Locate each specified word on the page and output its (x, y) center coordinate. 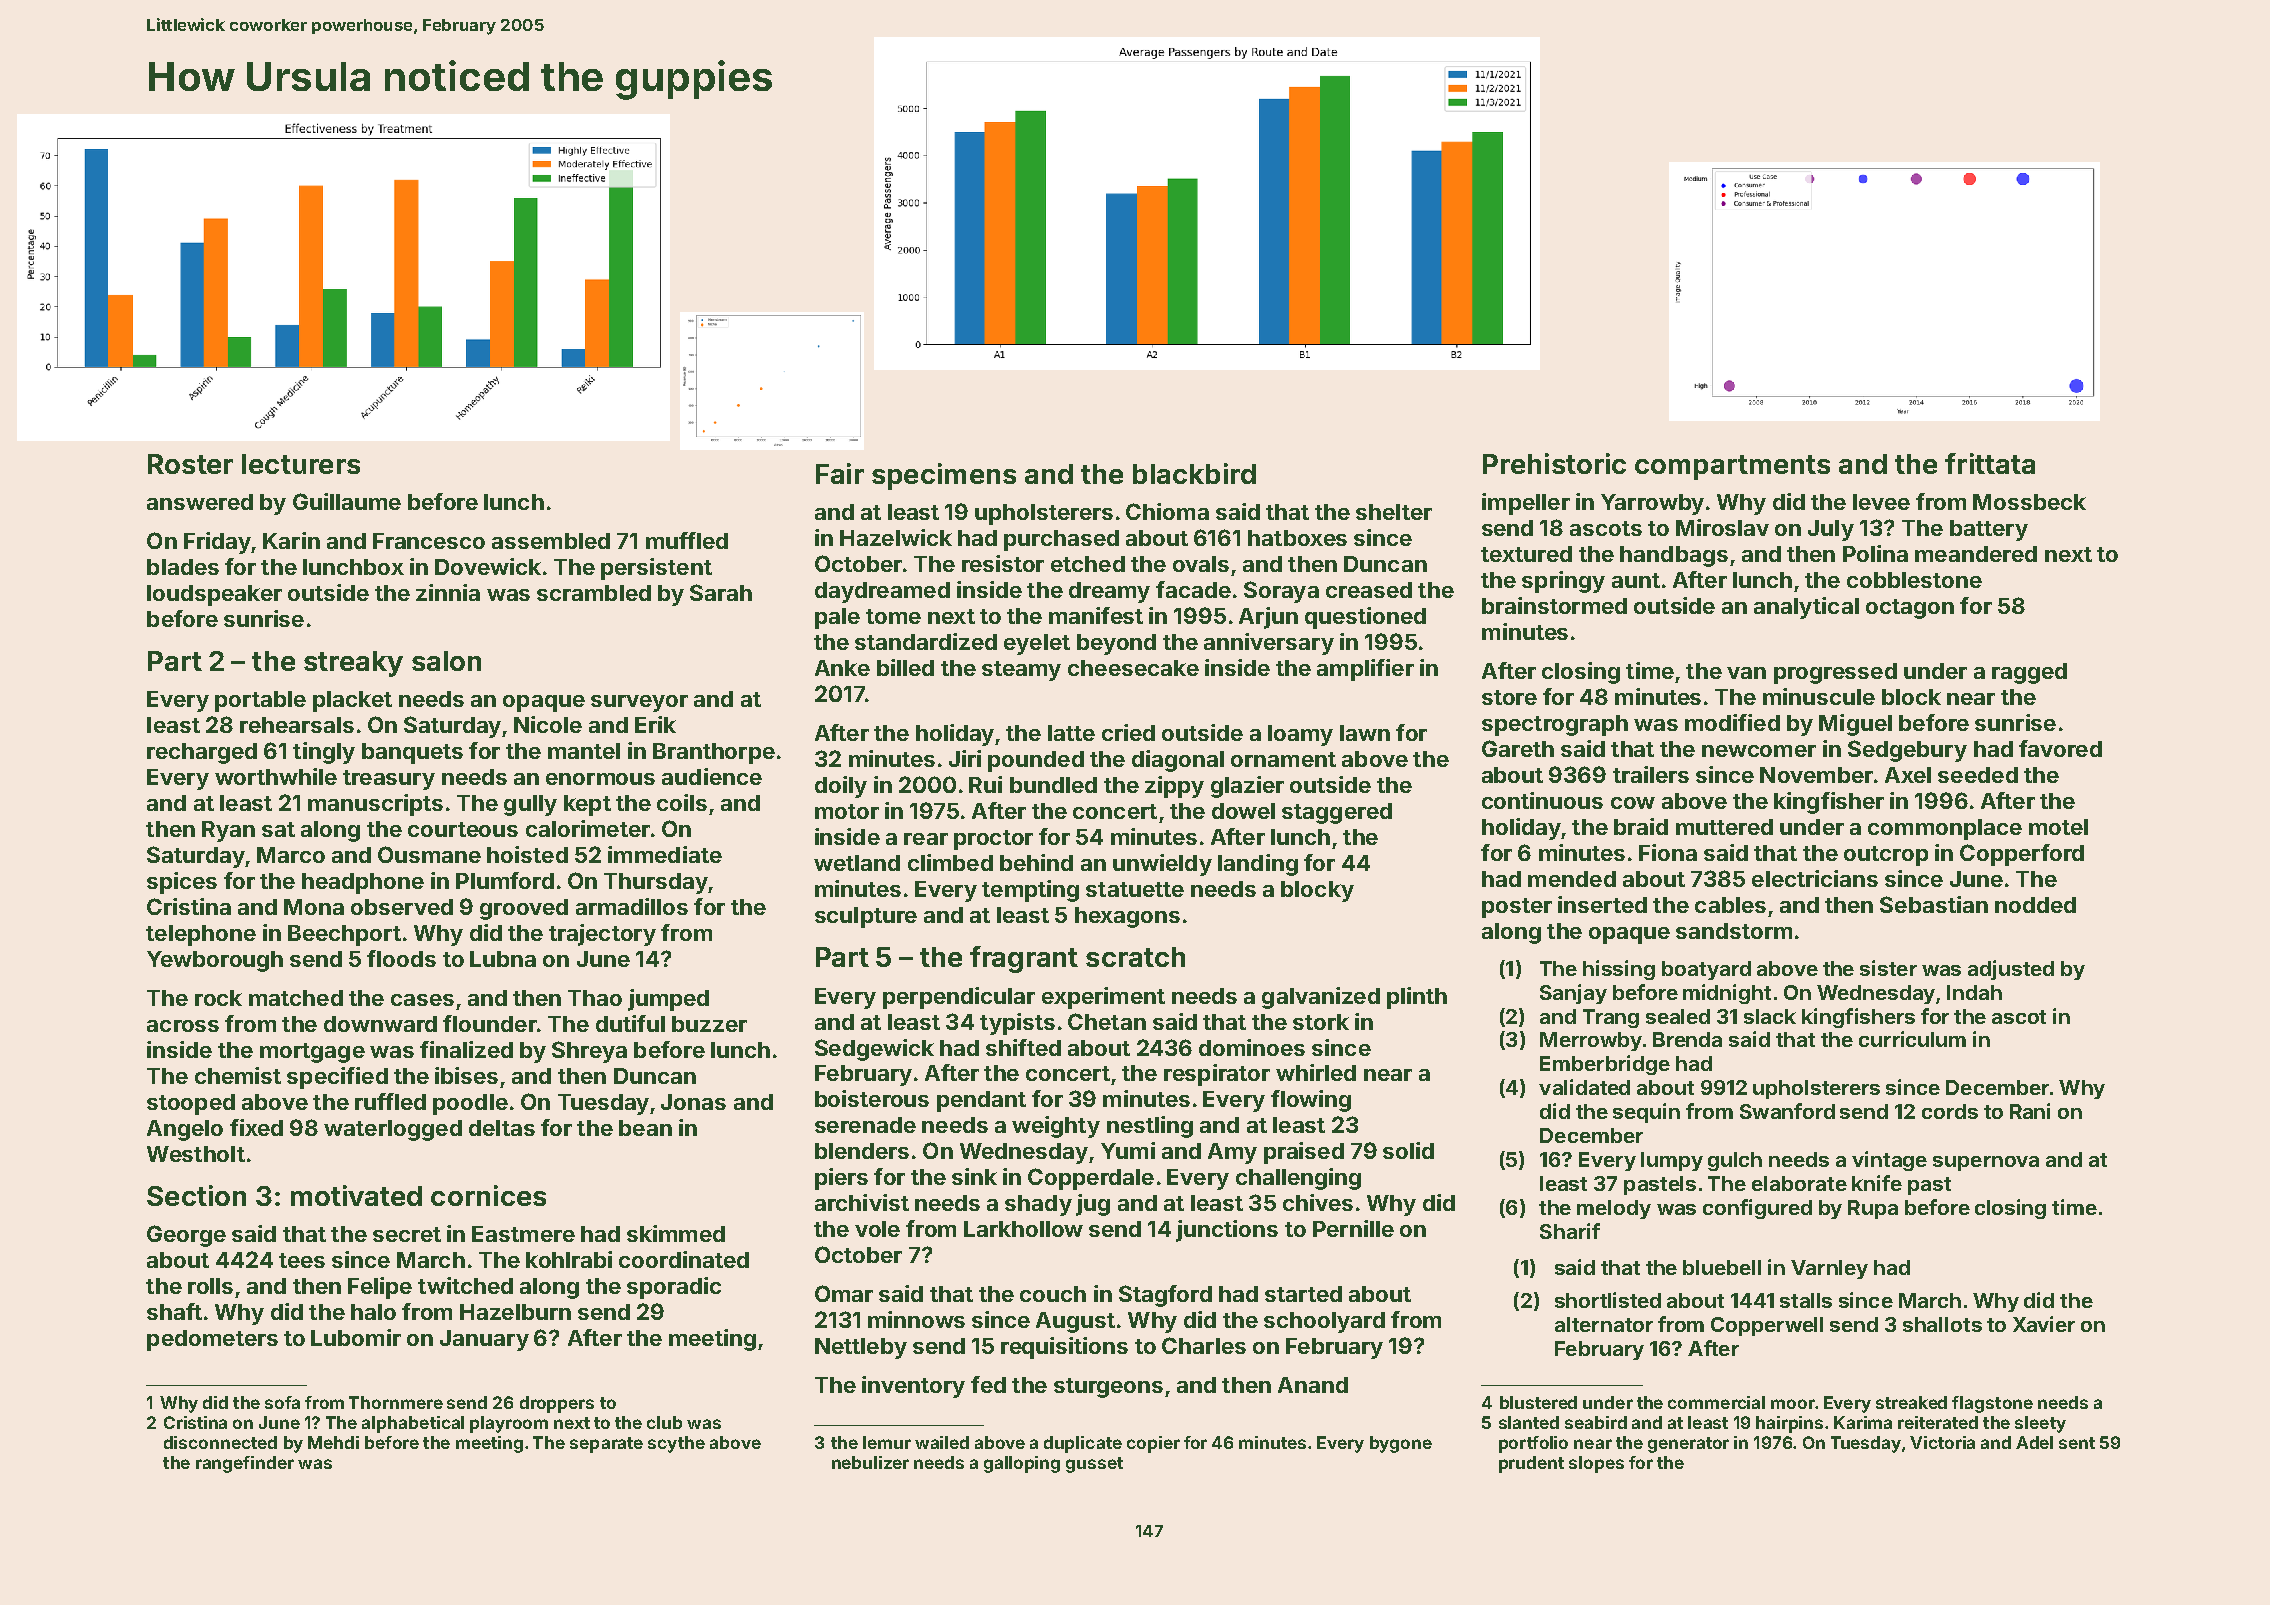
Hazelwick (896, 537)
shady (1038, 1205)
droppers (557, 1404)
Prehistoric (1554, 463)
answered (200, 502)
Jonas (693, 1102)
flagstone (1992, 1404)
